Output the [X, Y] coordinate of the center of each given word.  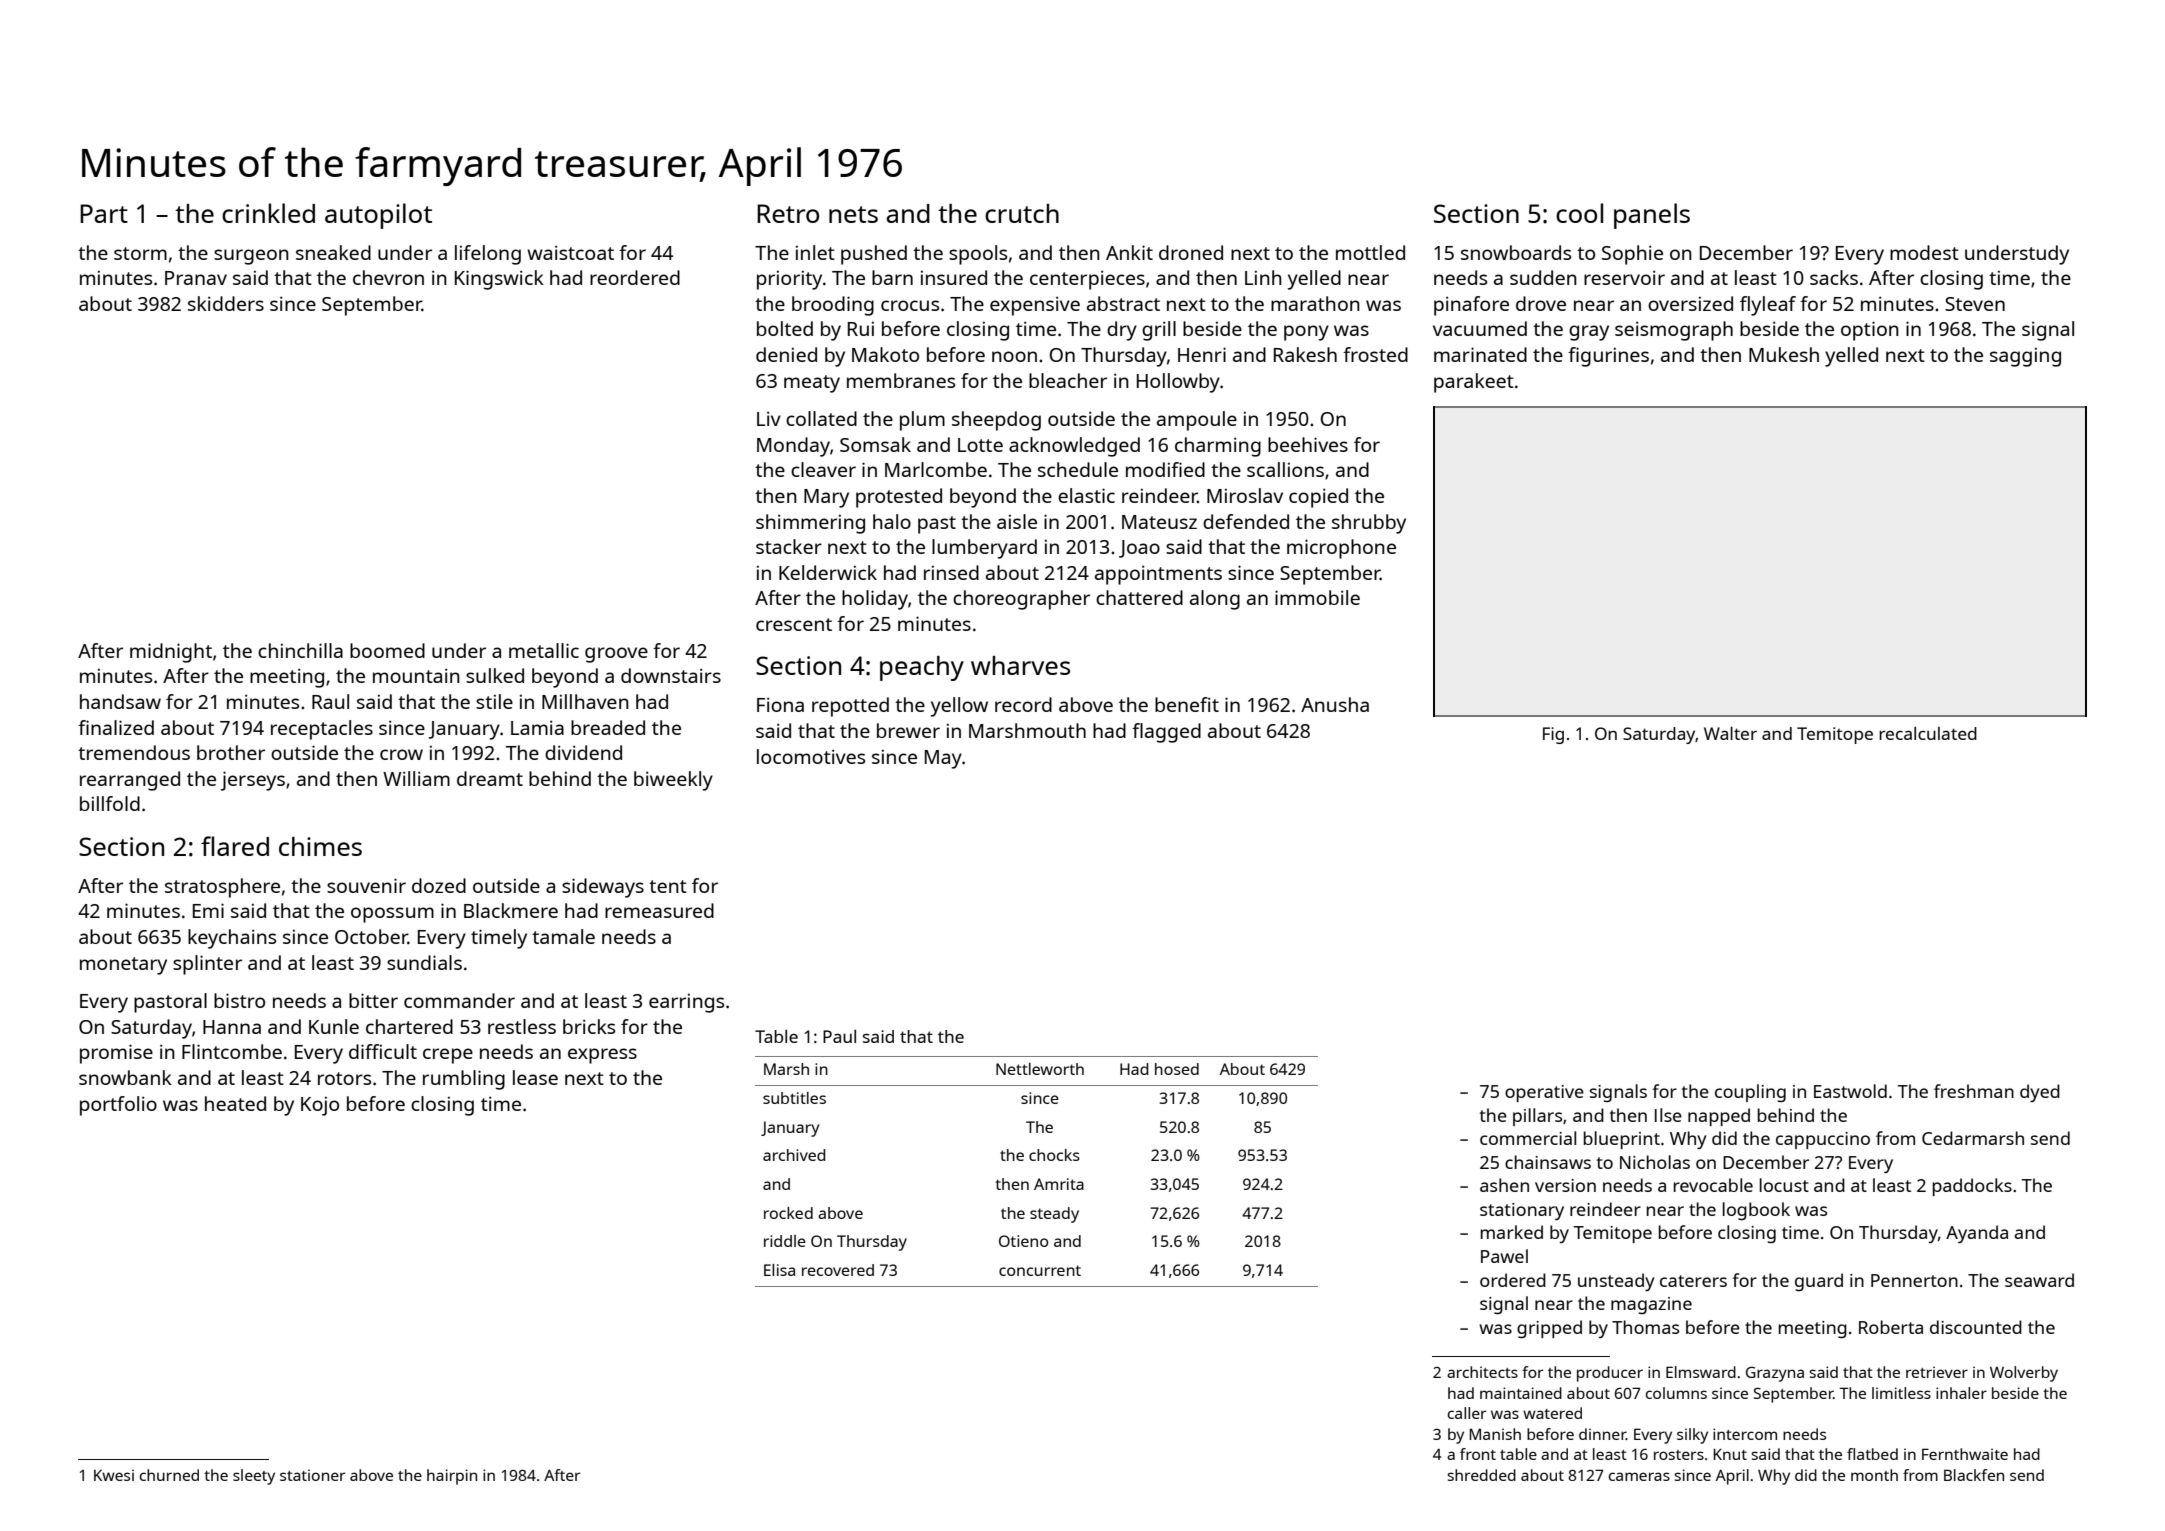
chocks [1054, 1155]
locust [1784, 1185]
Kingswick [499, 280]
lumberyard [984, 549]
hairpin [452, 1477]
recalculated [1928, 733]
